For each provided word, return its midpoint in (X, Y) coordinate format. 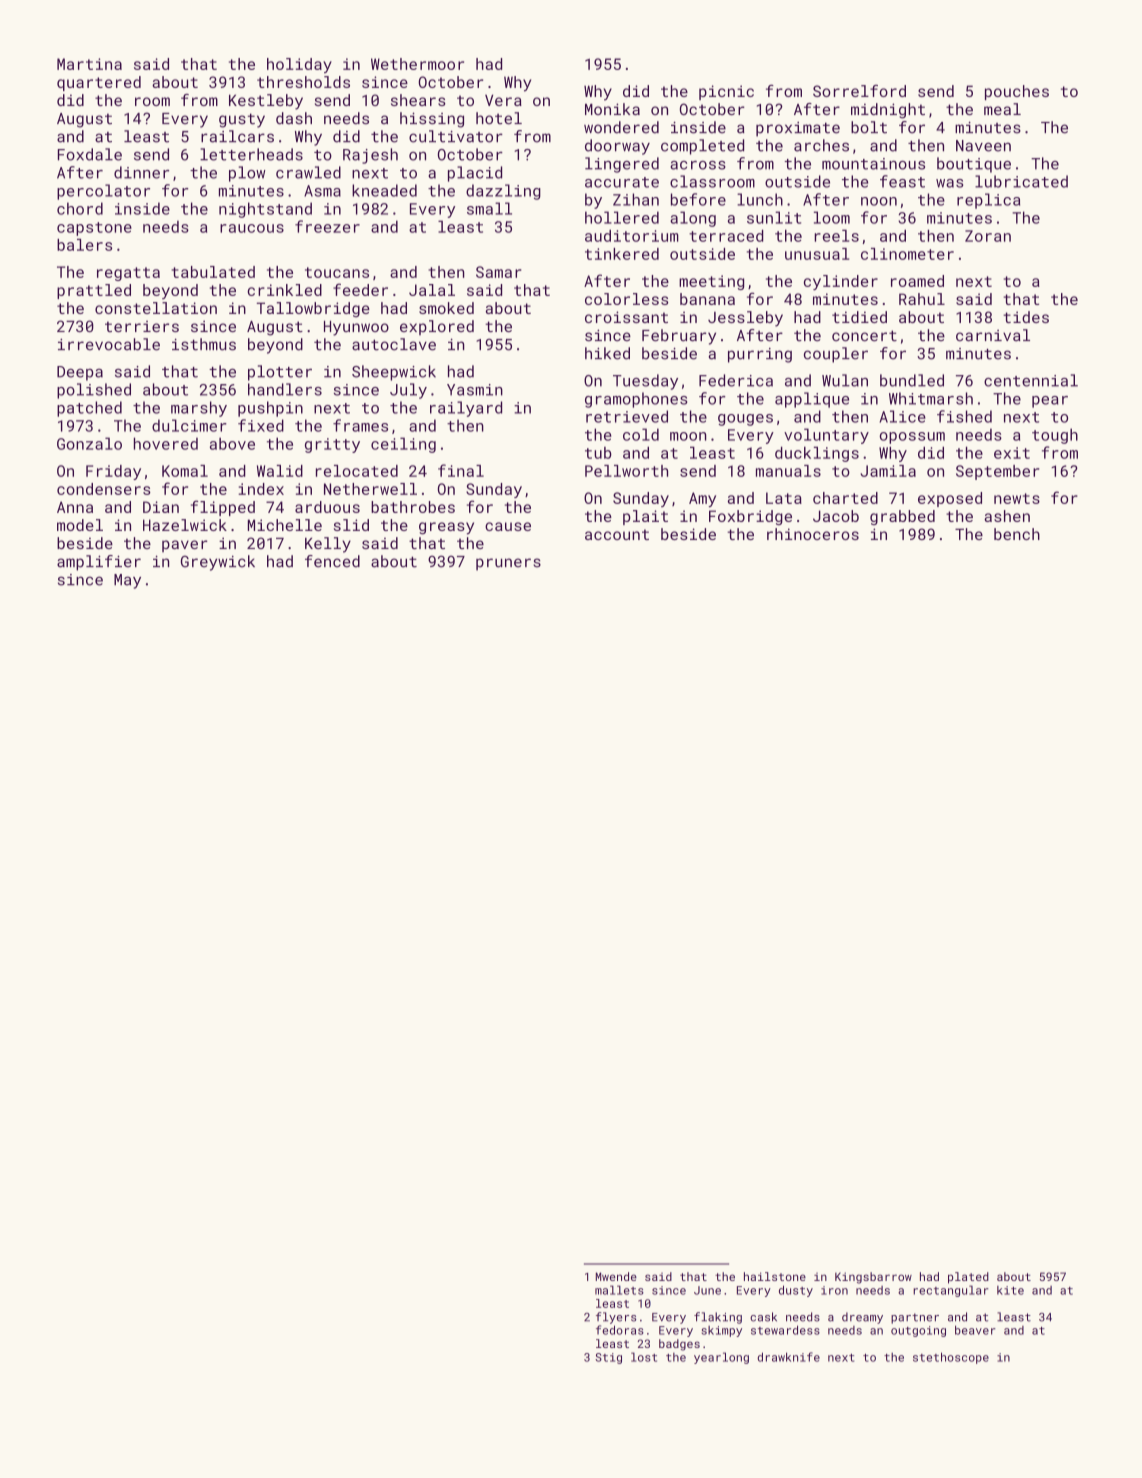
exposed (950, 499)
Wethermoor (417, 64)
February (679, 337)
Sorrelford (859, 91)
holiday (299, 65)
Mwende (616, 1276)
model (80, 525)
